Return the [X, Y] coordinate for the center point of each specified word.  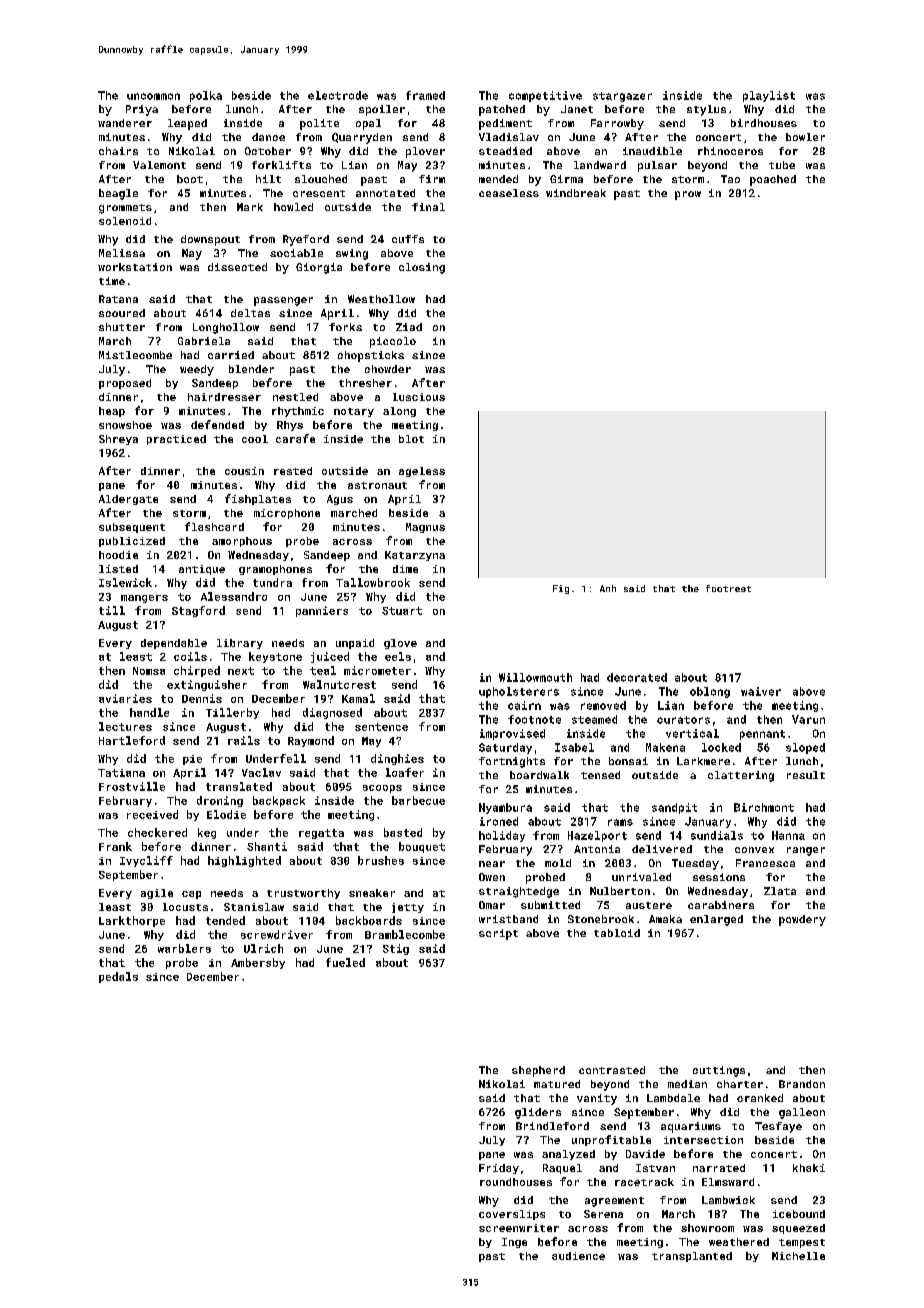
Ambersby [258, 963]
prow [688, 195]
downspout [210, 240]
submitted [550, 905]
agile [157, 894]
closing [422, 268]
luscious [419, 397]
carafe [295, 438]
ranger [806, 851]
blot [411, 439]
